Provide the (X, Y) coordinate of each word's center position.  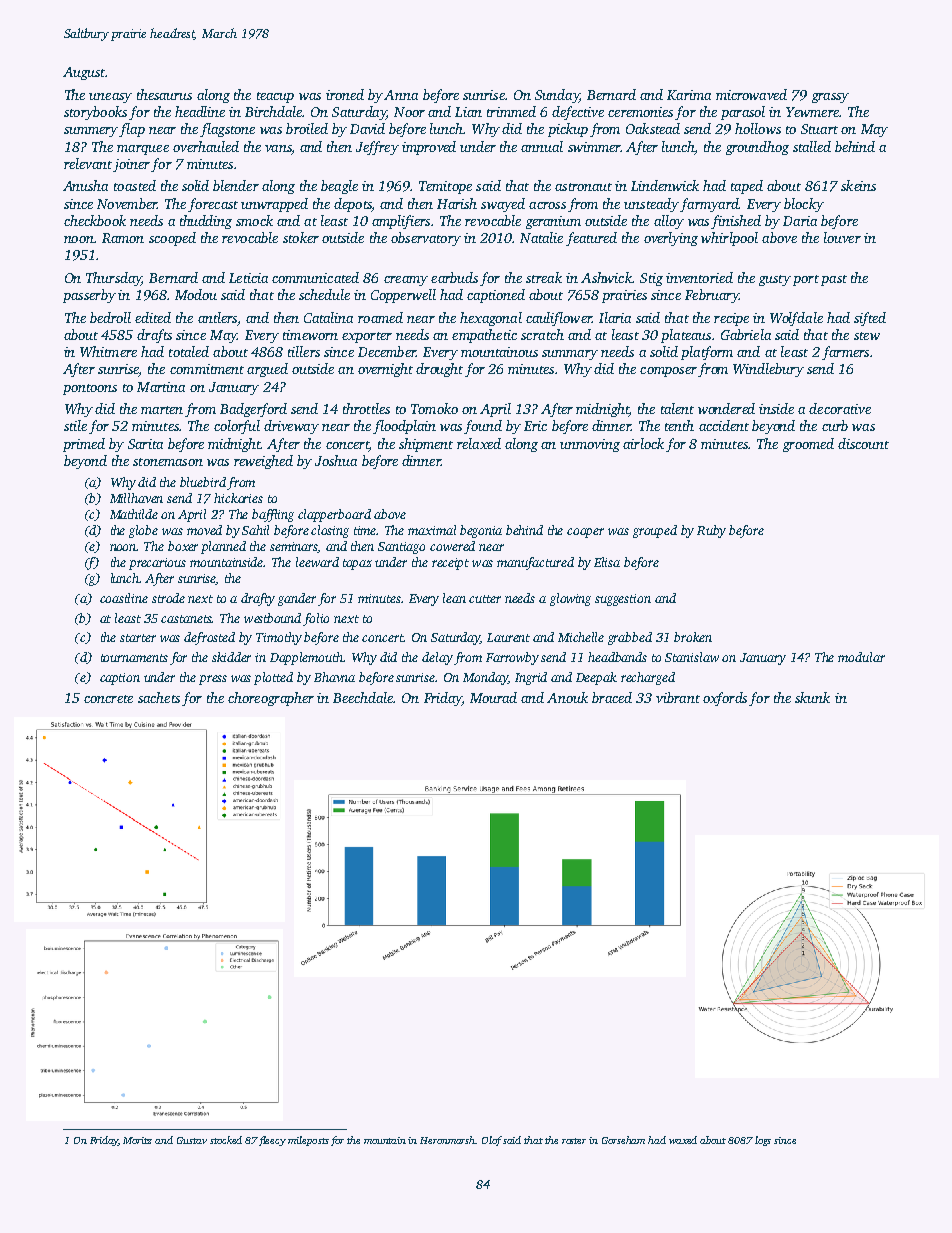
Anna (401, 95)
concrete (108, 699)
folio (316, 619)
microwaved (751, 94)
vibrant (678, 697)
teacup (275, 97)
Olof (492, 1141)
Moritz (137, 1140)
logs (763, 1141)
